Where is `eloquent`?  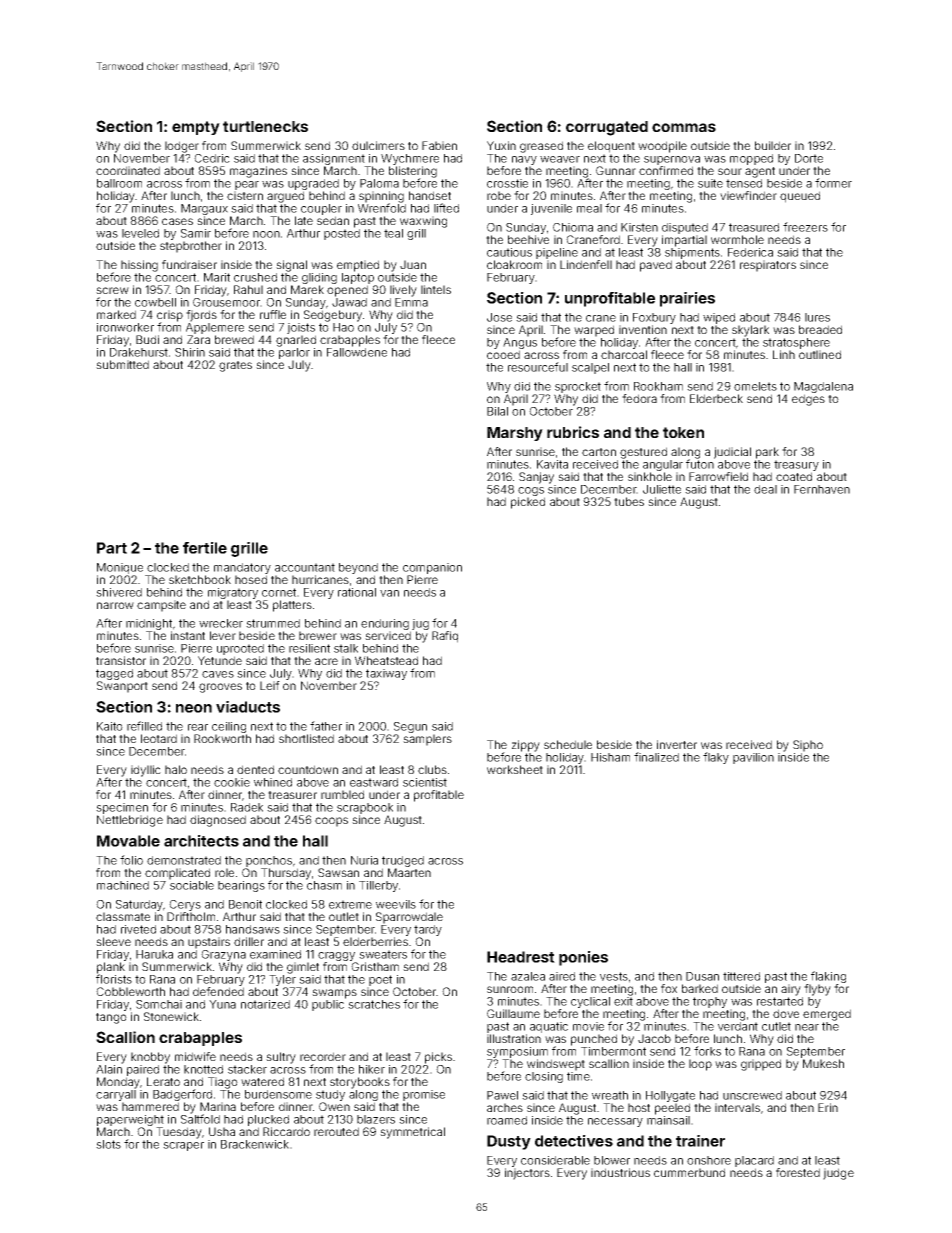
eloquent is located at coordinates (611, 147).
